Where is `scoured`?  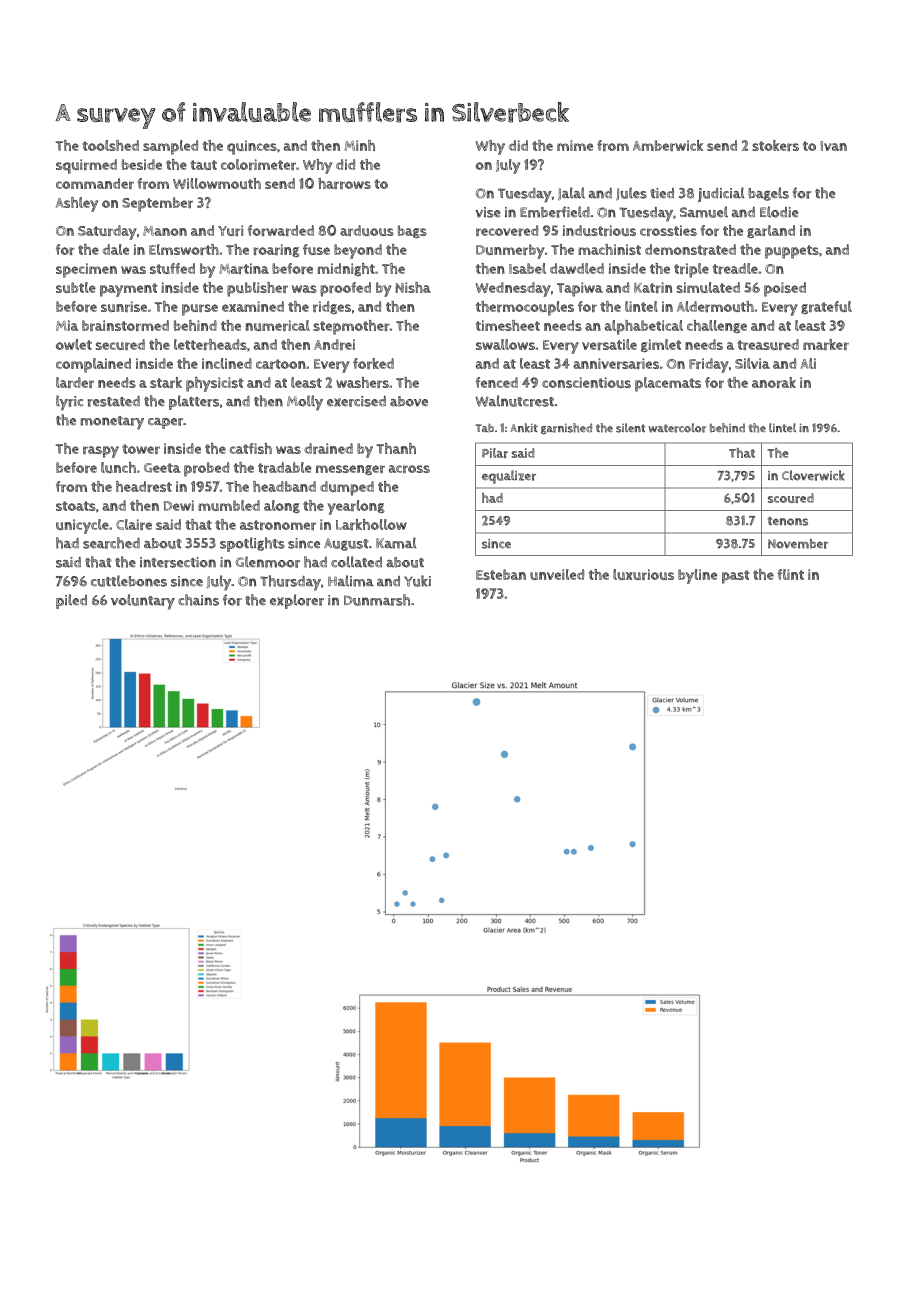
scoured is located at coordinates (791, 498).
